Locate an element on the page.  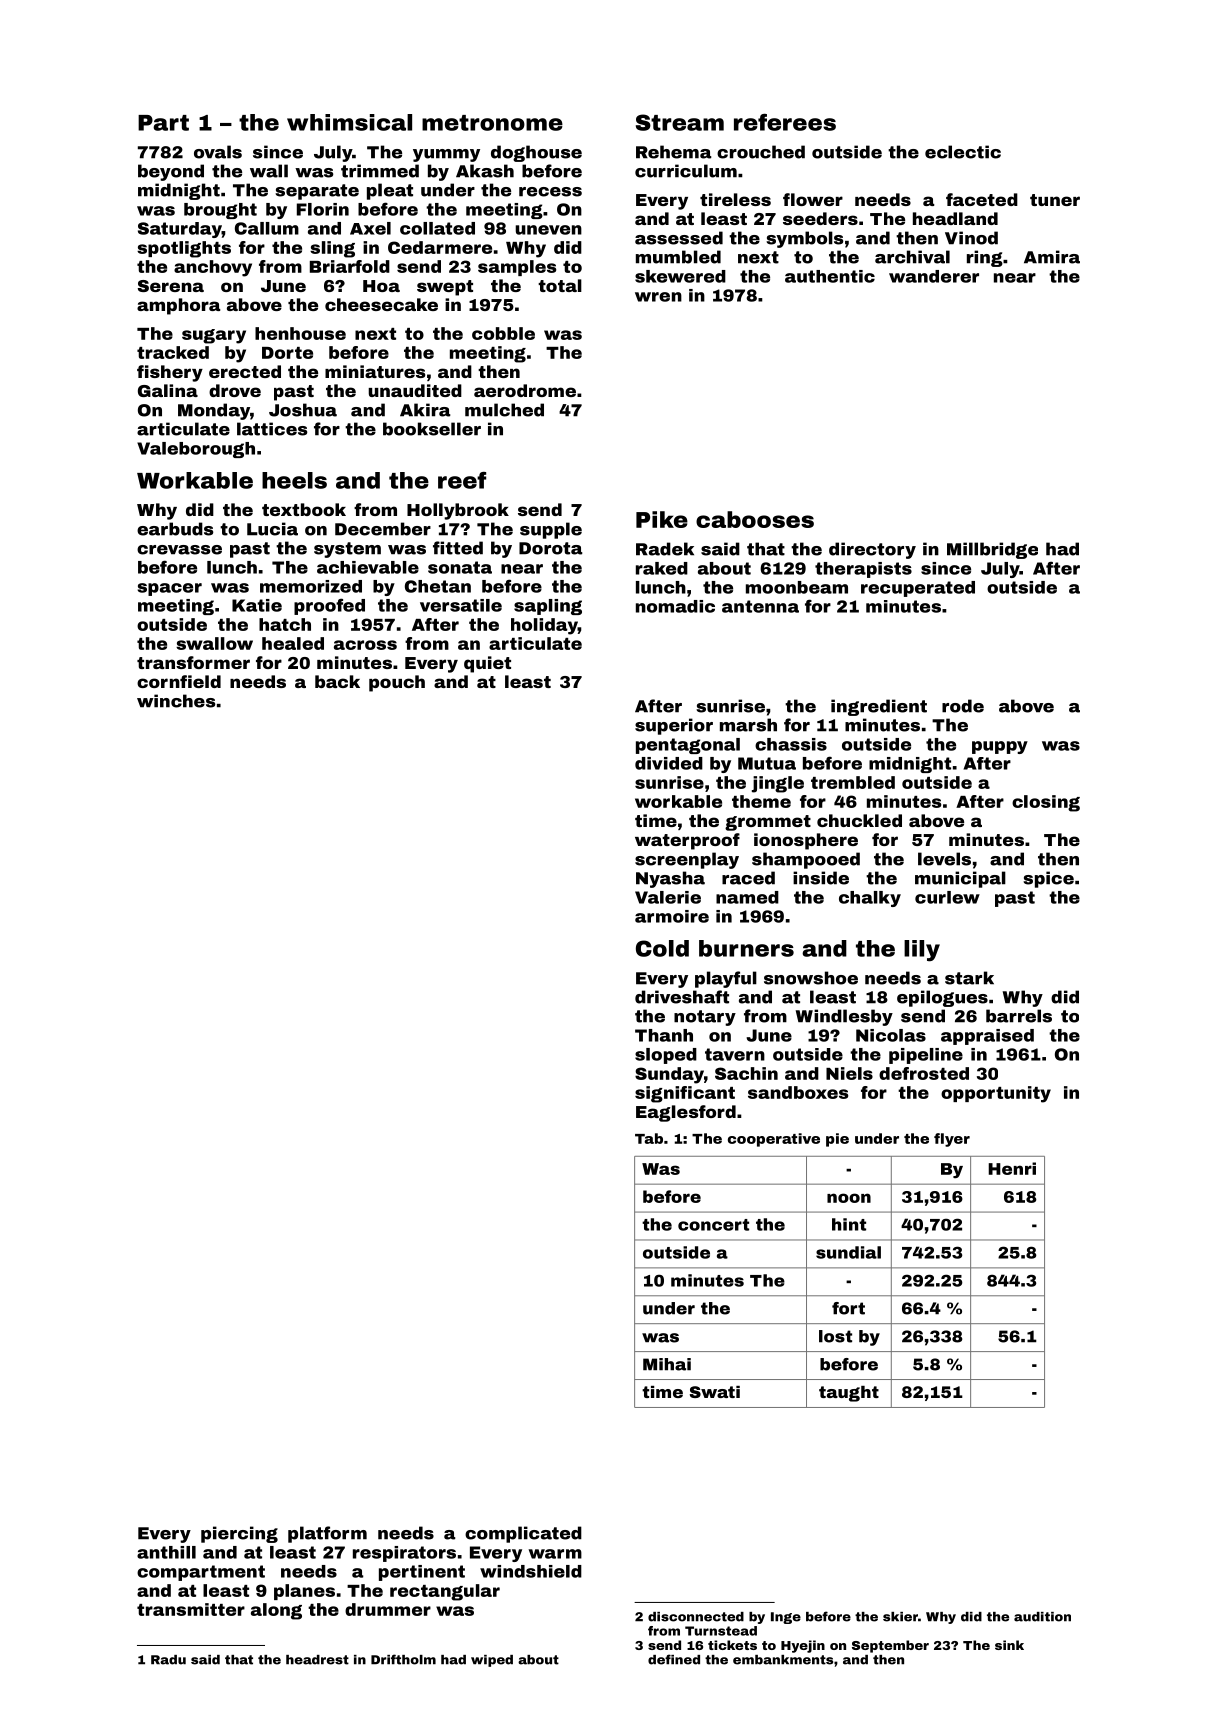
divided is located at coordinates (669, 763).
